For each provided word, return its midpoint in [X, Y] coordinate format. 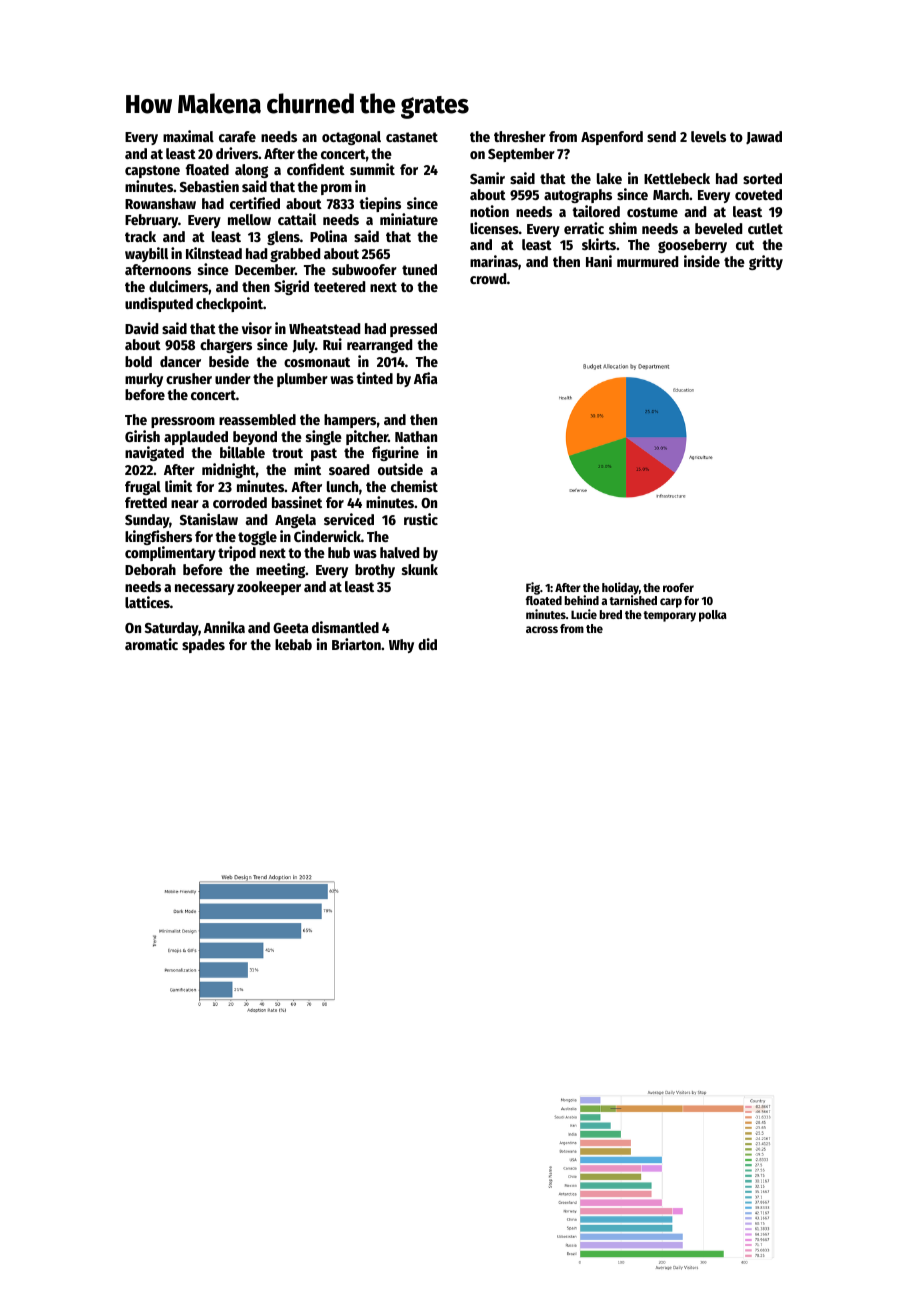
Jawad [764, 138]
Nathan [416, 436]
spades [203, 646]
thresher [520, 136]
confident [316, 169]
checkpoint [229, 304]
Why [401, 646]
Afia [425, 378]
